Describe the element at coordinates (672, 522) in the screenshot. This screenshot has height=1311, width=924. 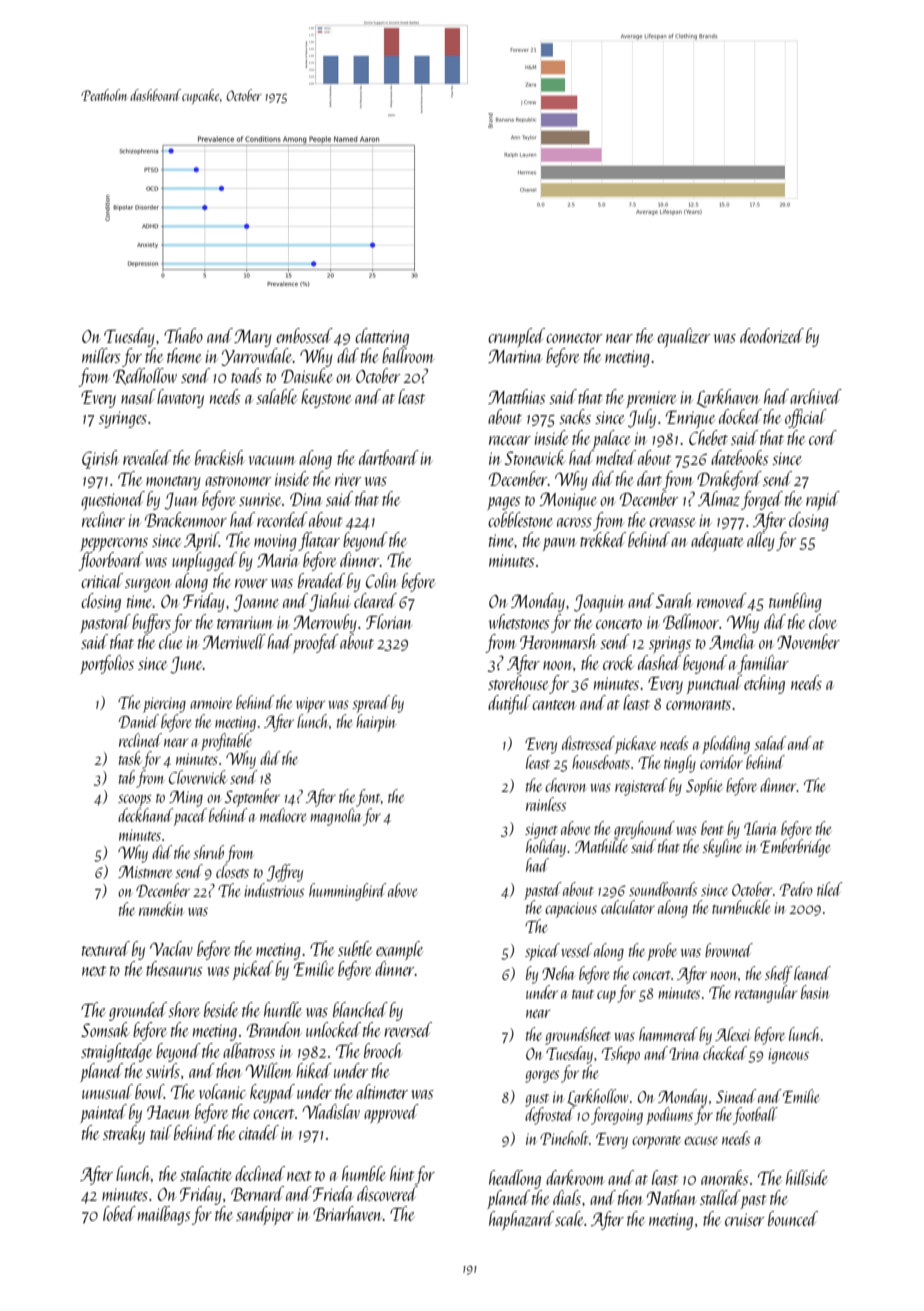
I see `crevasse` at that location.
